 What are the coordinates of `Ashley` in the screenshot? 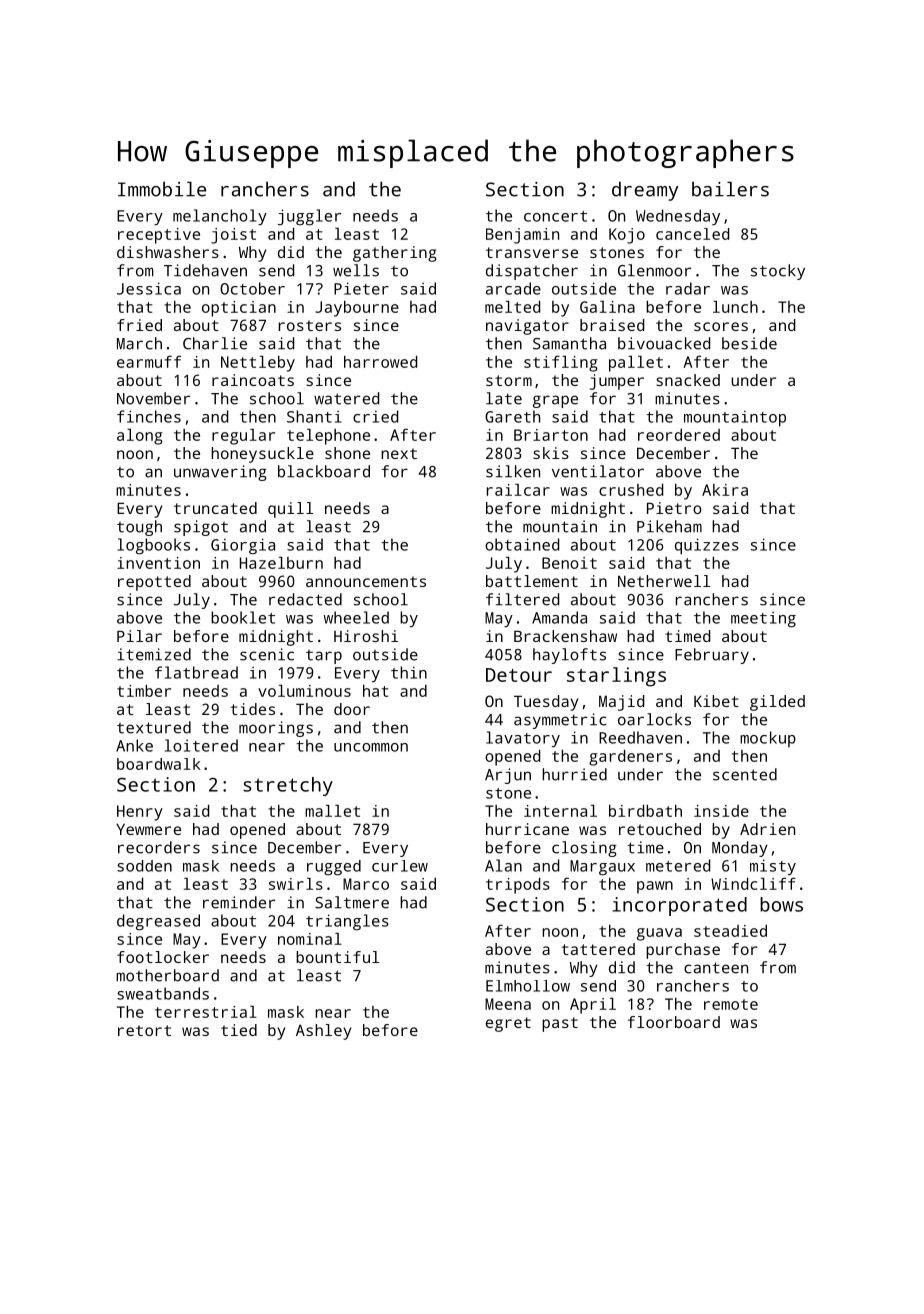 It's located at (323, 1032).
